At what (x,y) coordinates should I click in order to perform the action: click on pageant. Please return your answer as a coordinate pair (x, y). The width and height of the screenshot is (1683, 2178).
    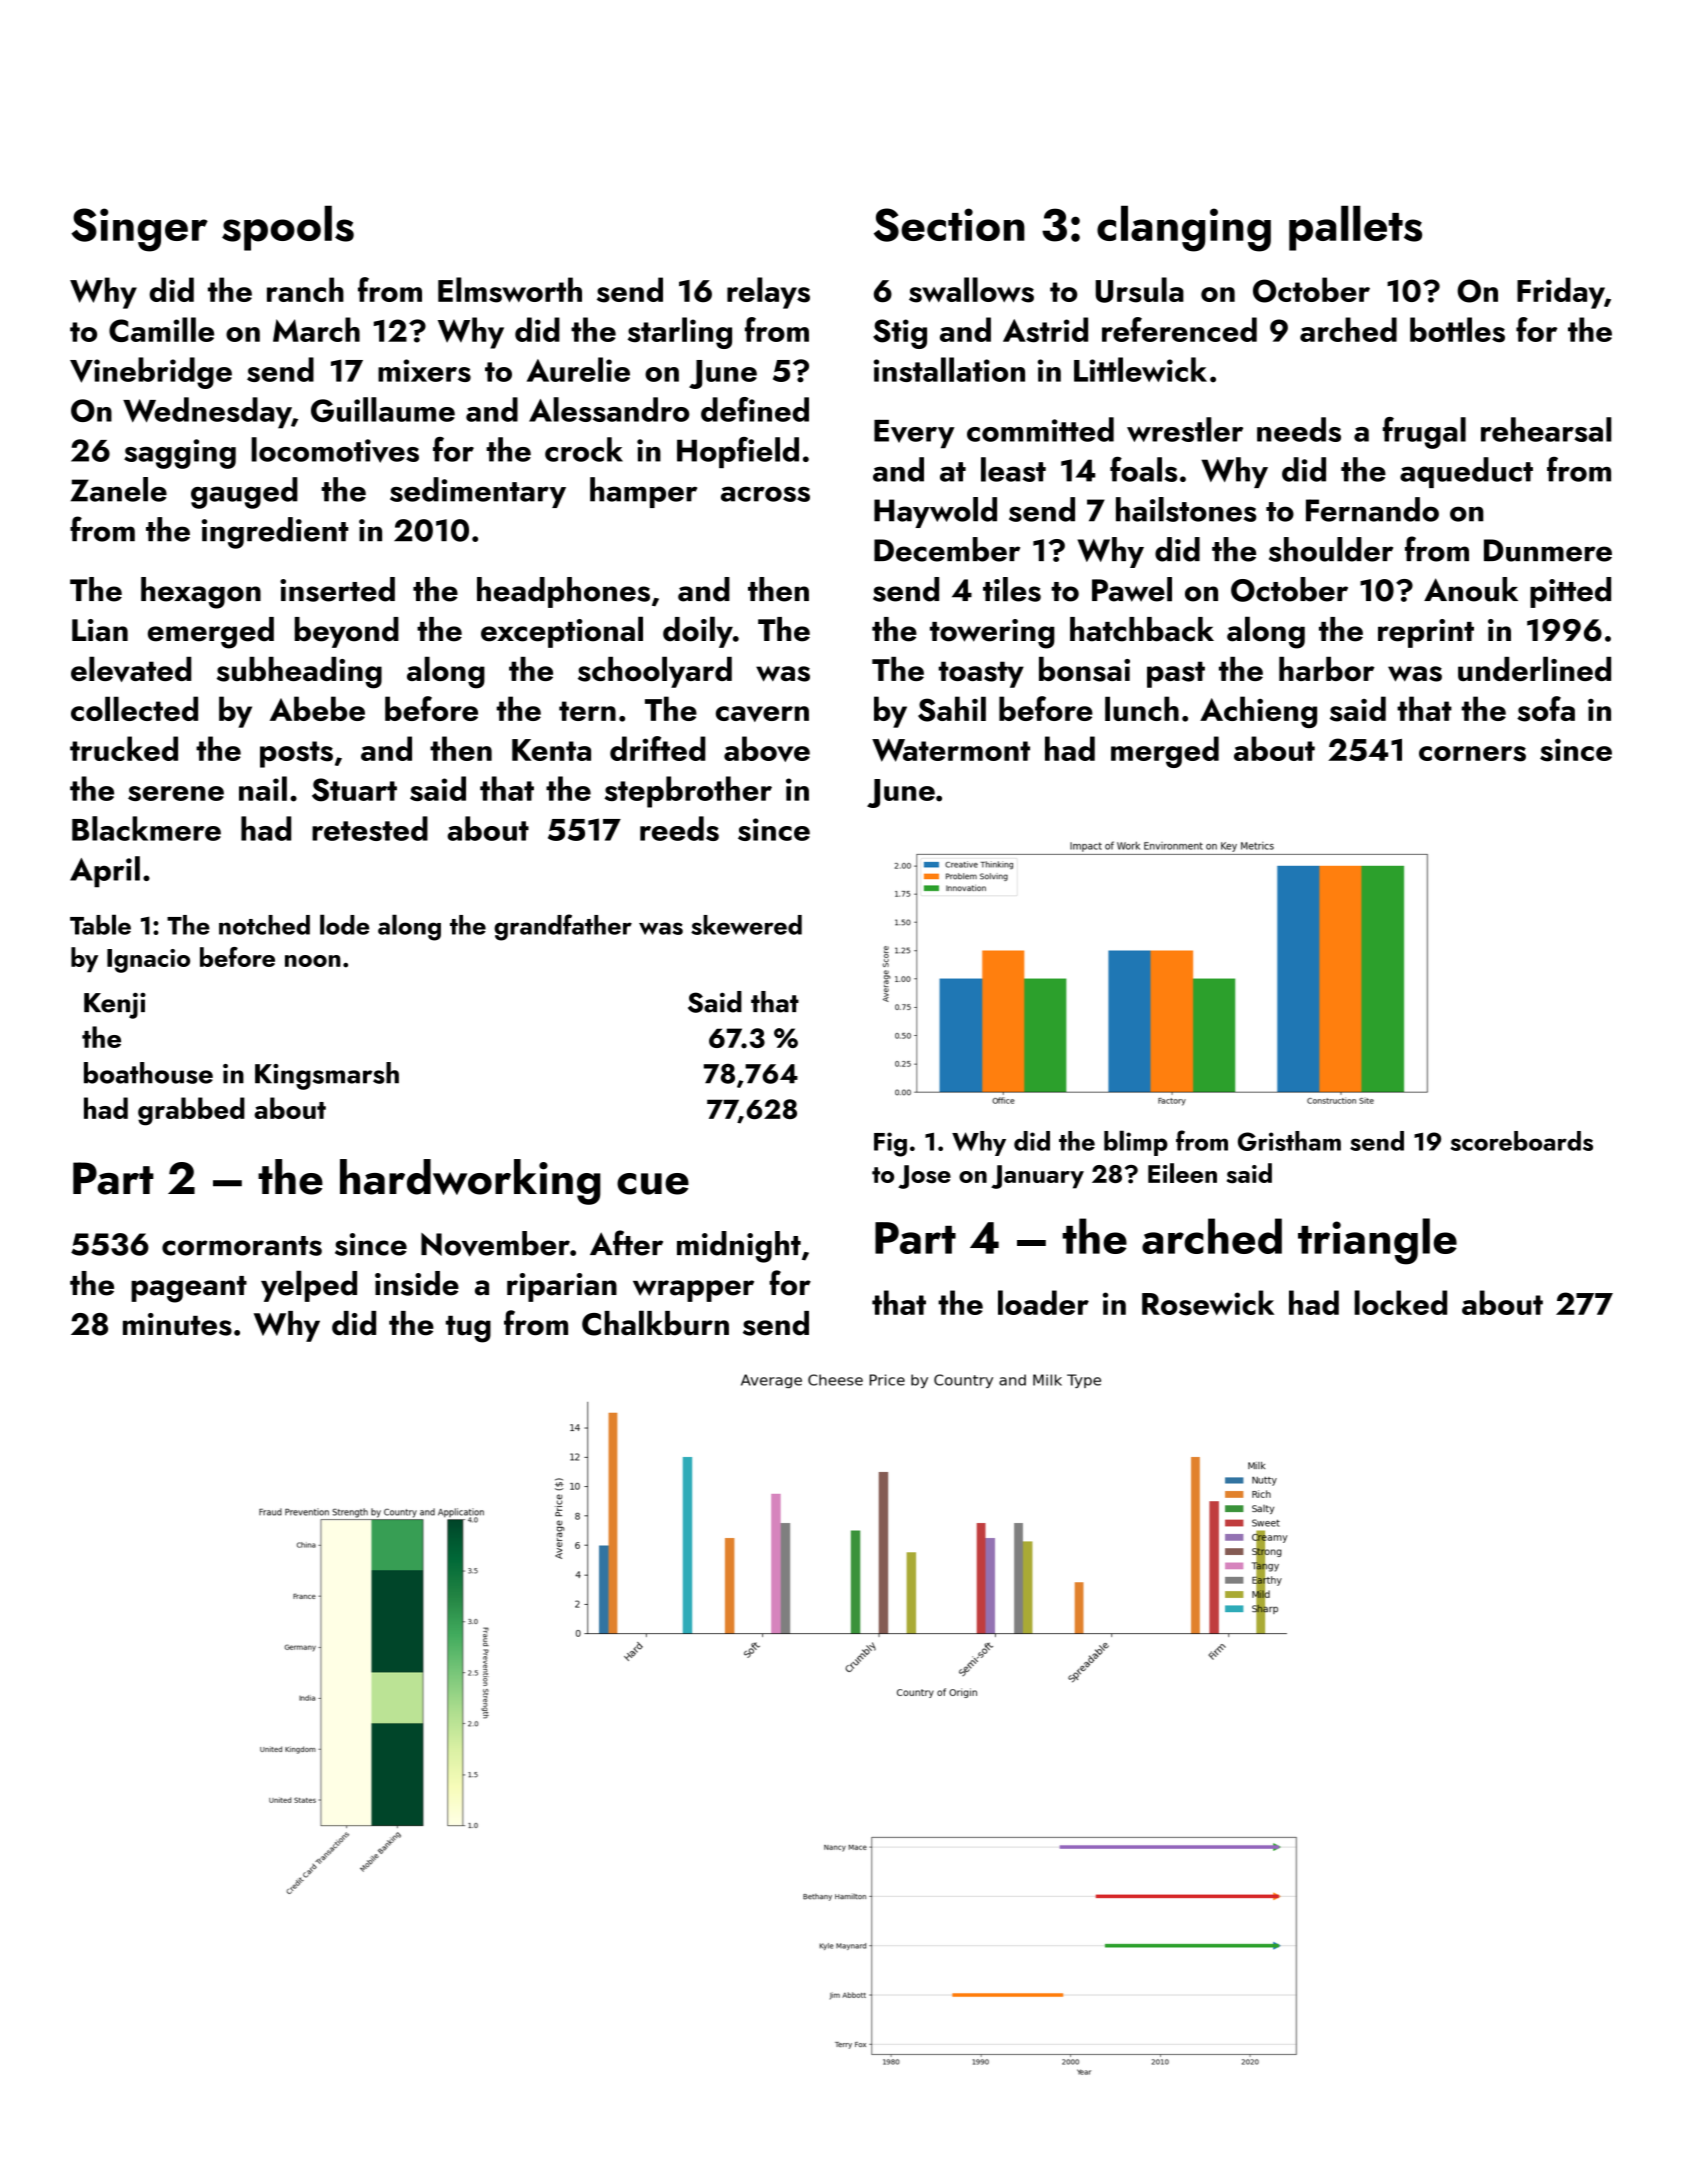
    Looking at the image, I should click on (189, 1289).
